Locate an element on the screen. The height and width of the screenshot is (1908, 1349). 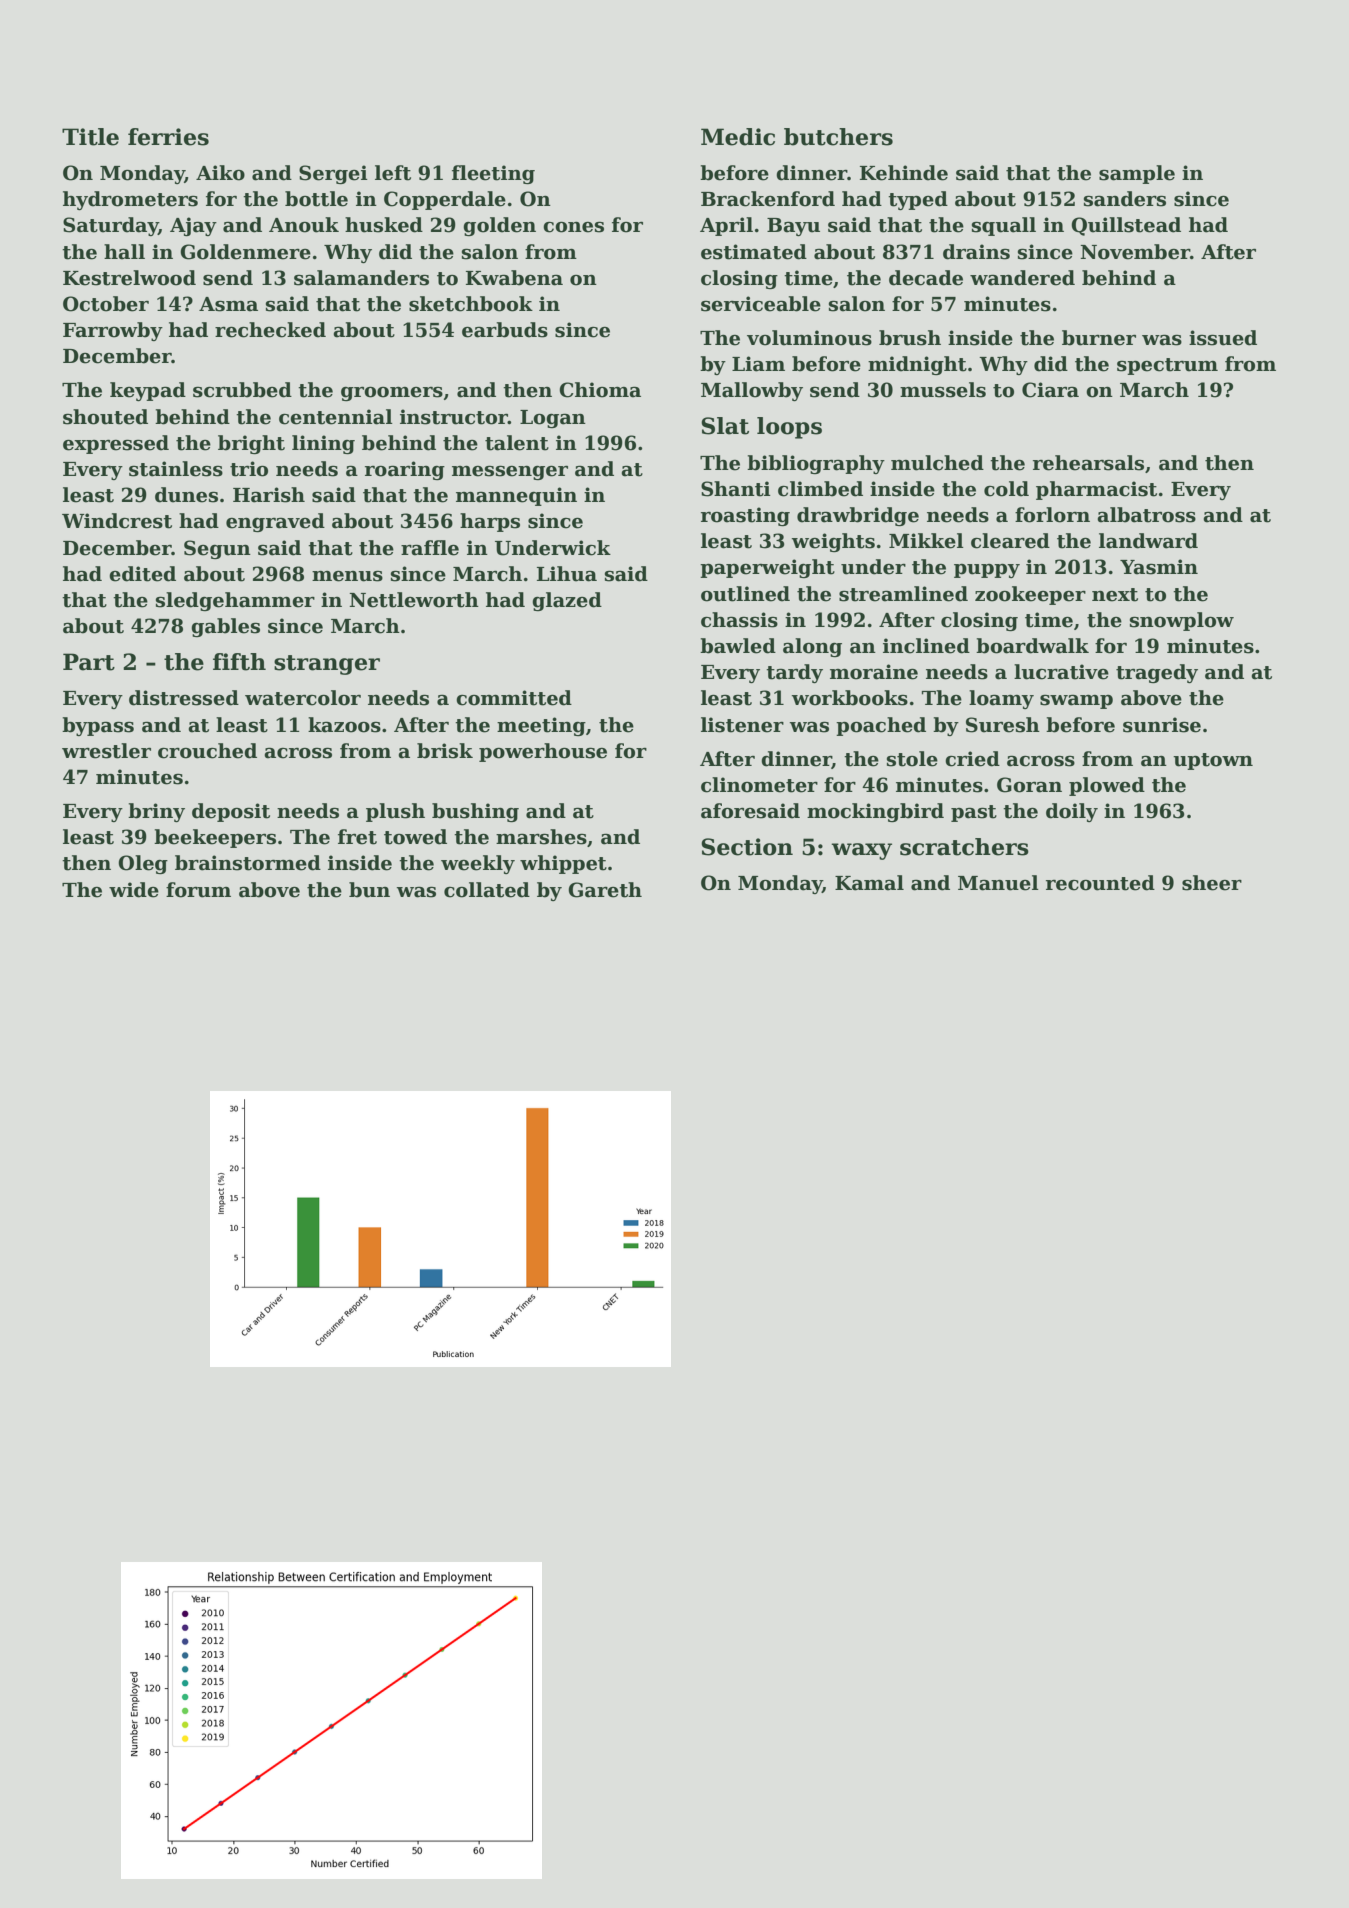
Kamal is located at coordinates (869, 883).
